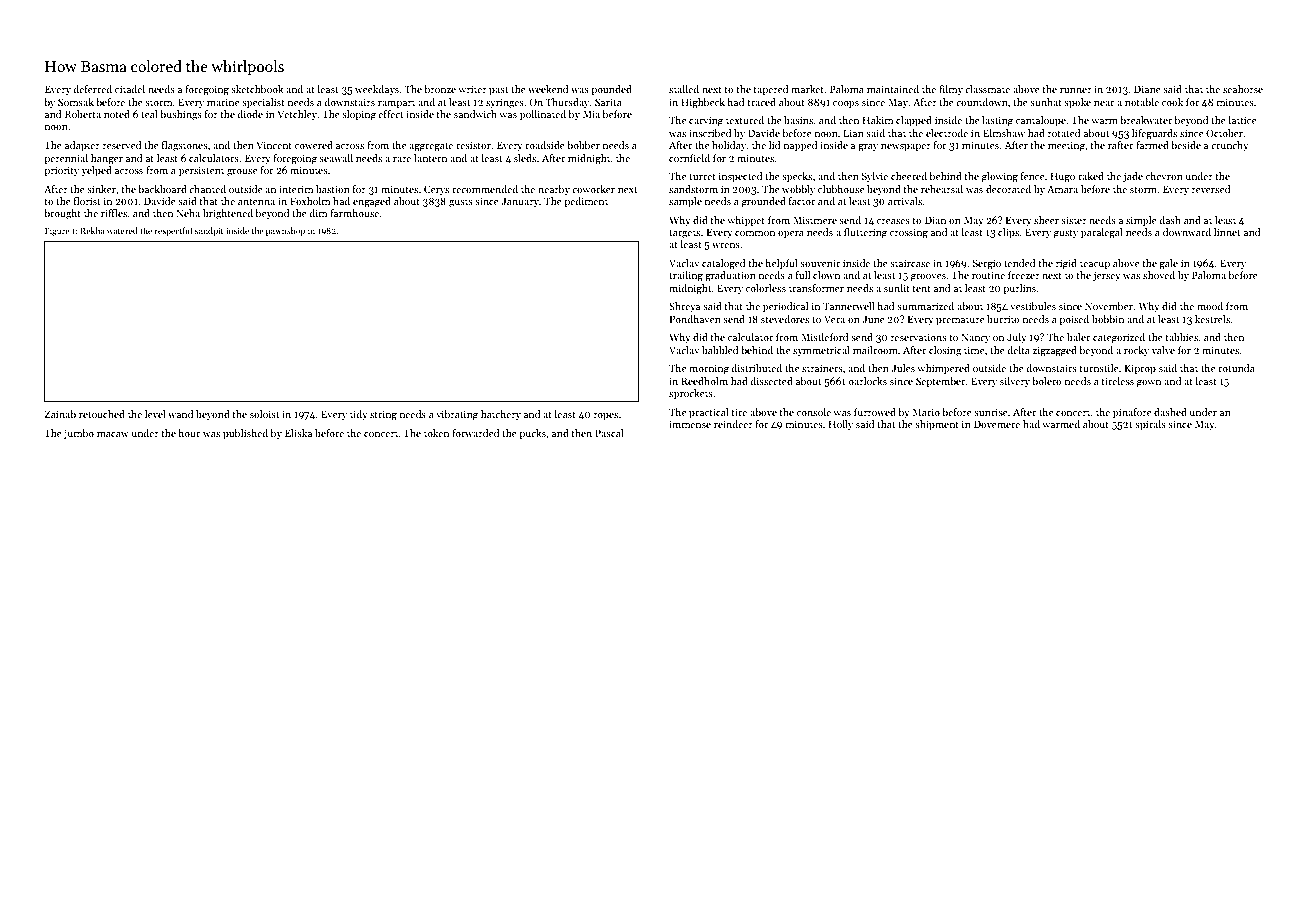 Image resolution: width=1308 pixels, height=924 pixels. What do you see at coordinates (130, 89) in the document?
I see `citadel` at bounding box center [130, 89].
